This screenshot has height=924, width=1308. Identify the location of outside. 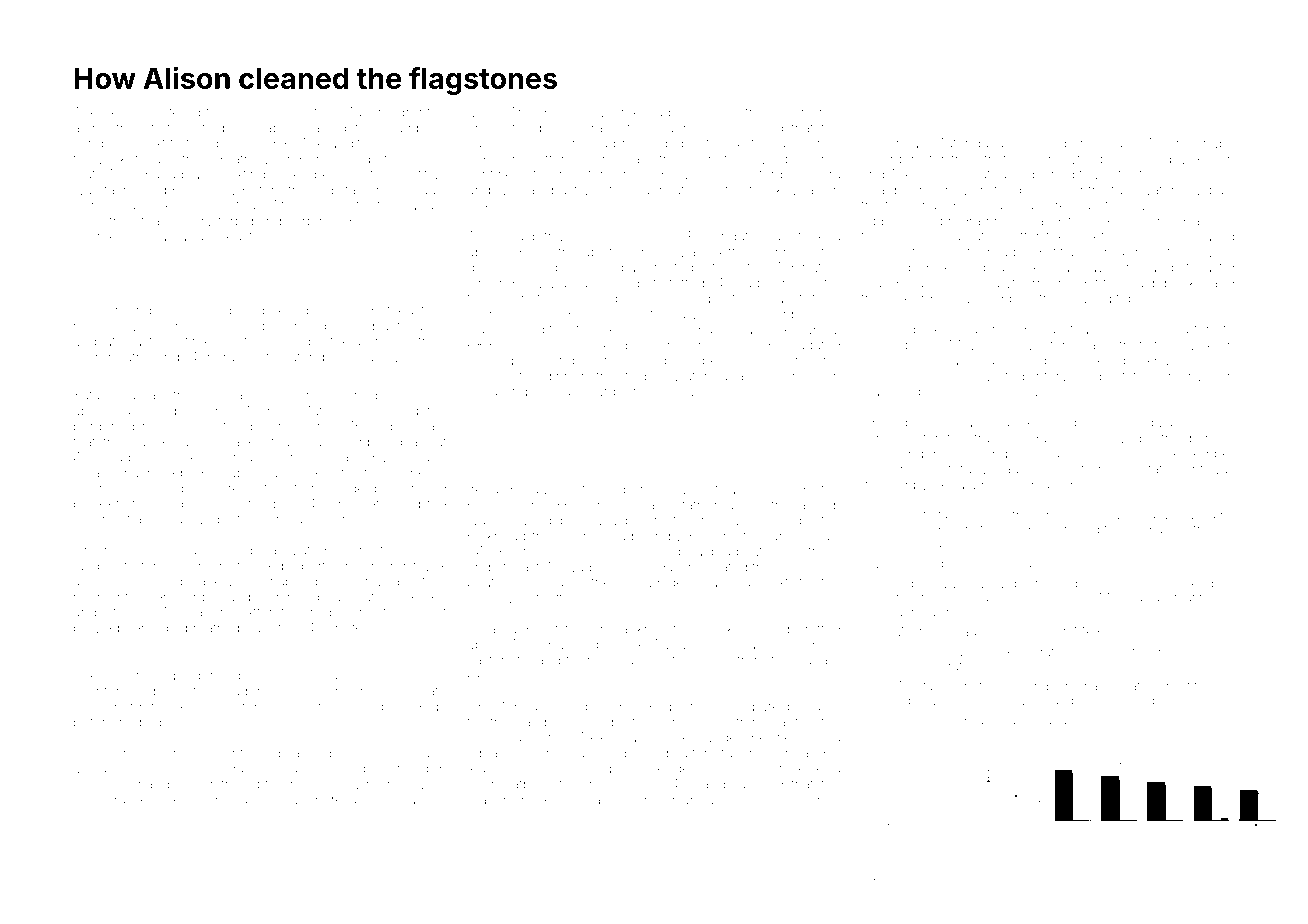
(712, 112).
